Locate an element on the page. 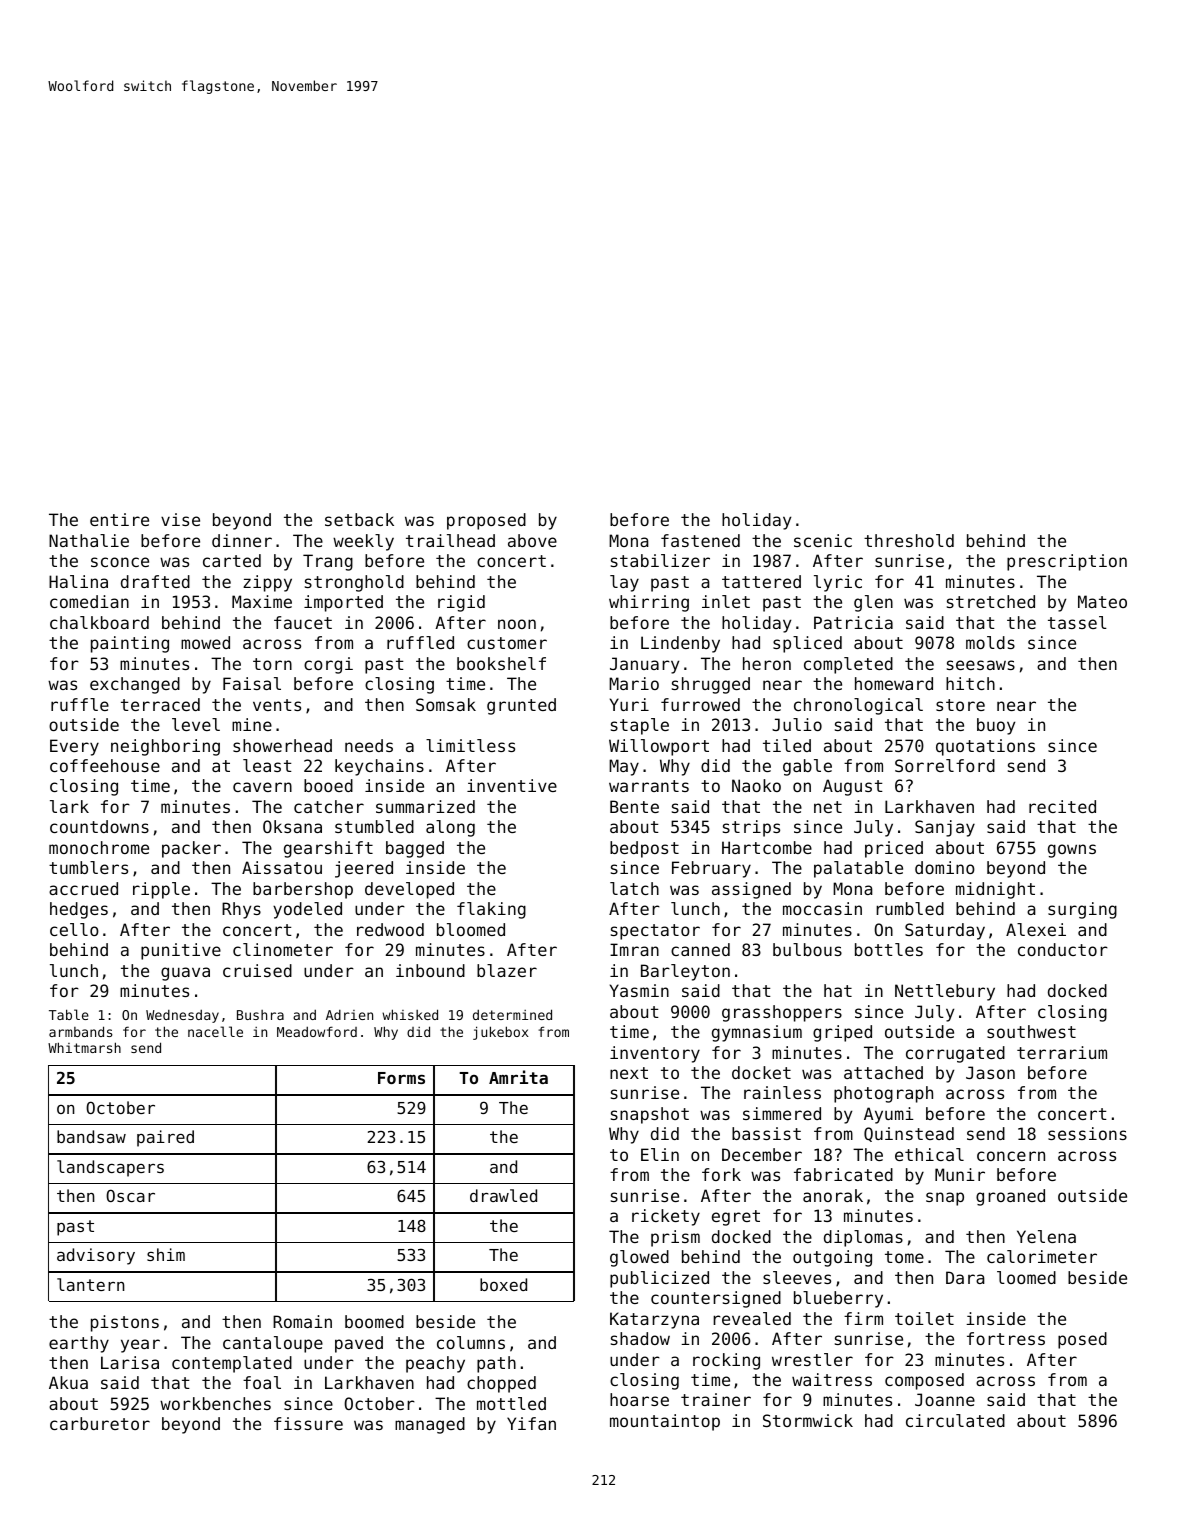 This document has height=1531, width=1183. tumblers is located at coordinates (88, 867).
